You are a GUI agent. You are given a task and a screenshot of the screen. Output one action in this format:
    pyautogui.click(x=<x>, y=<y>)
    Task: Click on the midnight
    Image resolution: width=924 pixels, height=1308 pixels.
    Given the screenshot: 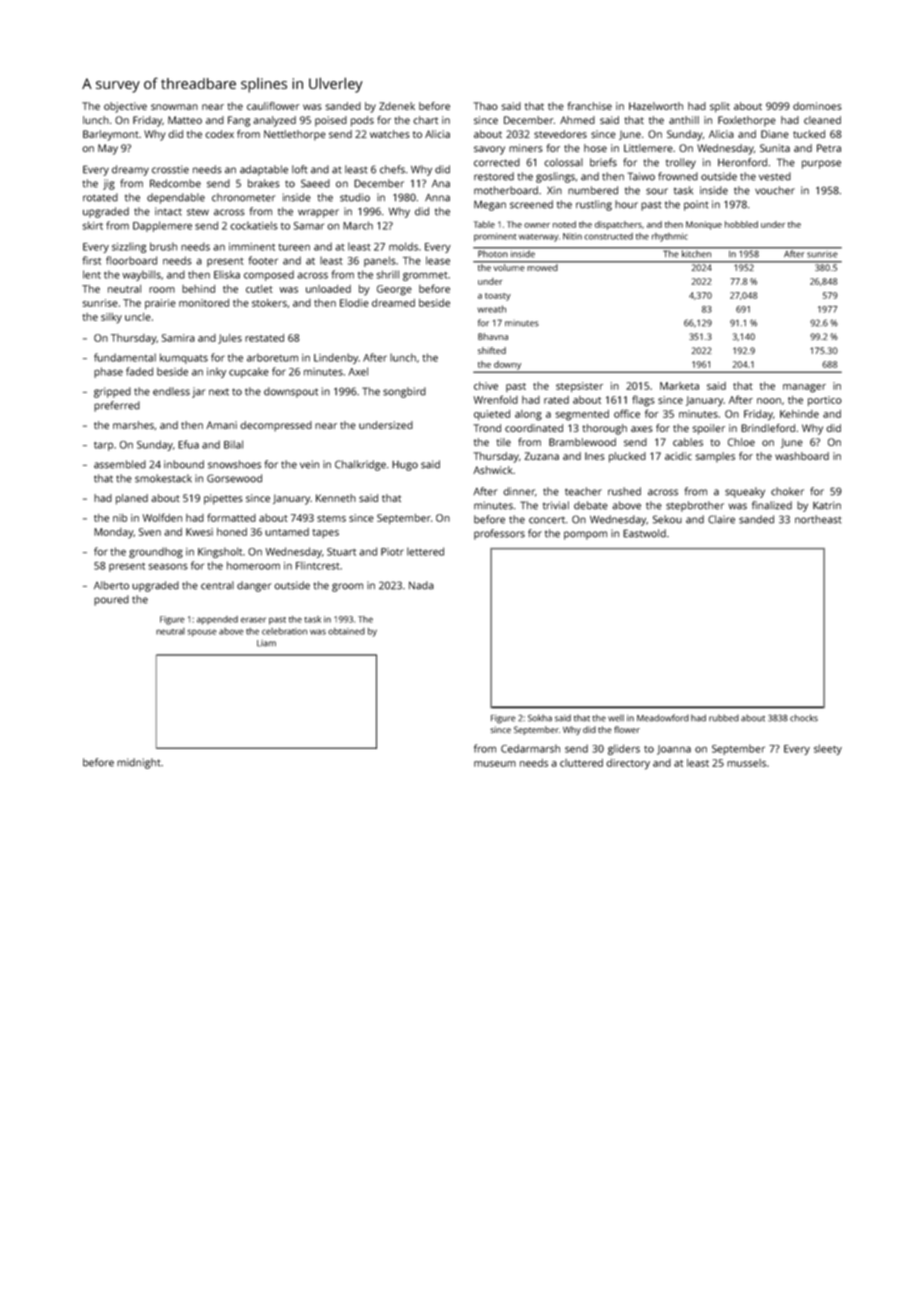 What is the action you would take?
    pyautogui.click(x=139, y=763)
